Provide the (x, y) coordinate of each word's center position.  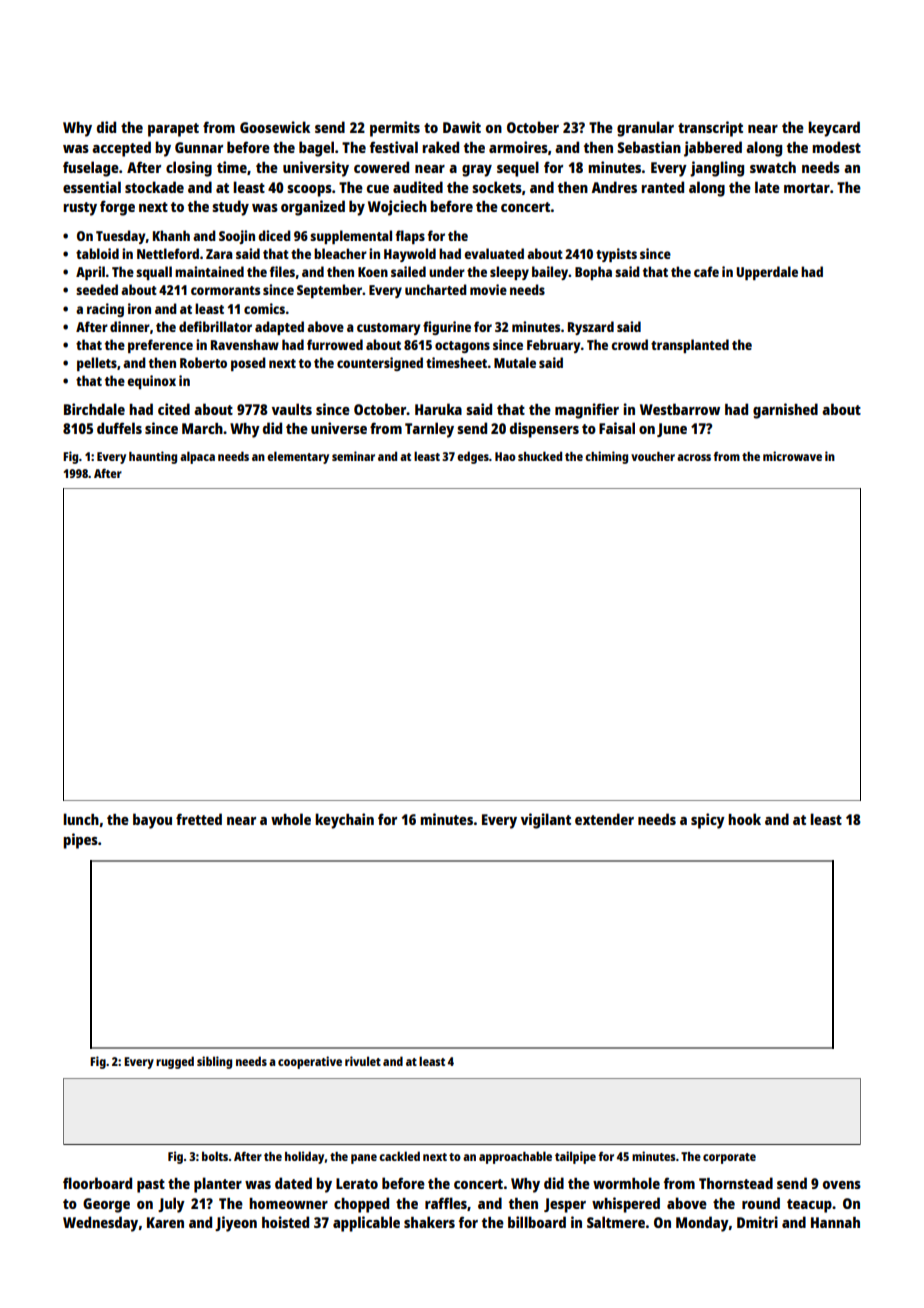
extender (604, 819)
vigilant (546, 821)
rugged (175, 1062)
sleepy (509, 273)
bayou (152, 821)
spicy (708, 821)
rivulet (363, 1061)
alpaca (197, 457)
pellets (97, 364)
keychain (344, 821)
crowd (629, 344)
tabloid (97, 253)
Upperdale (767, 273)
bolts (215, 1156)
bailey (550, 273)
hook (744, 819)
